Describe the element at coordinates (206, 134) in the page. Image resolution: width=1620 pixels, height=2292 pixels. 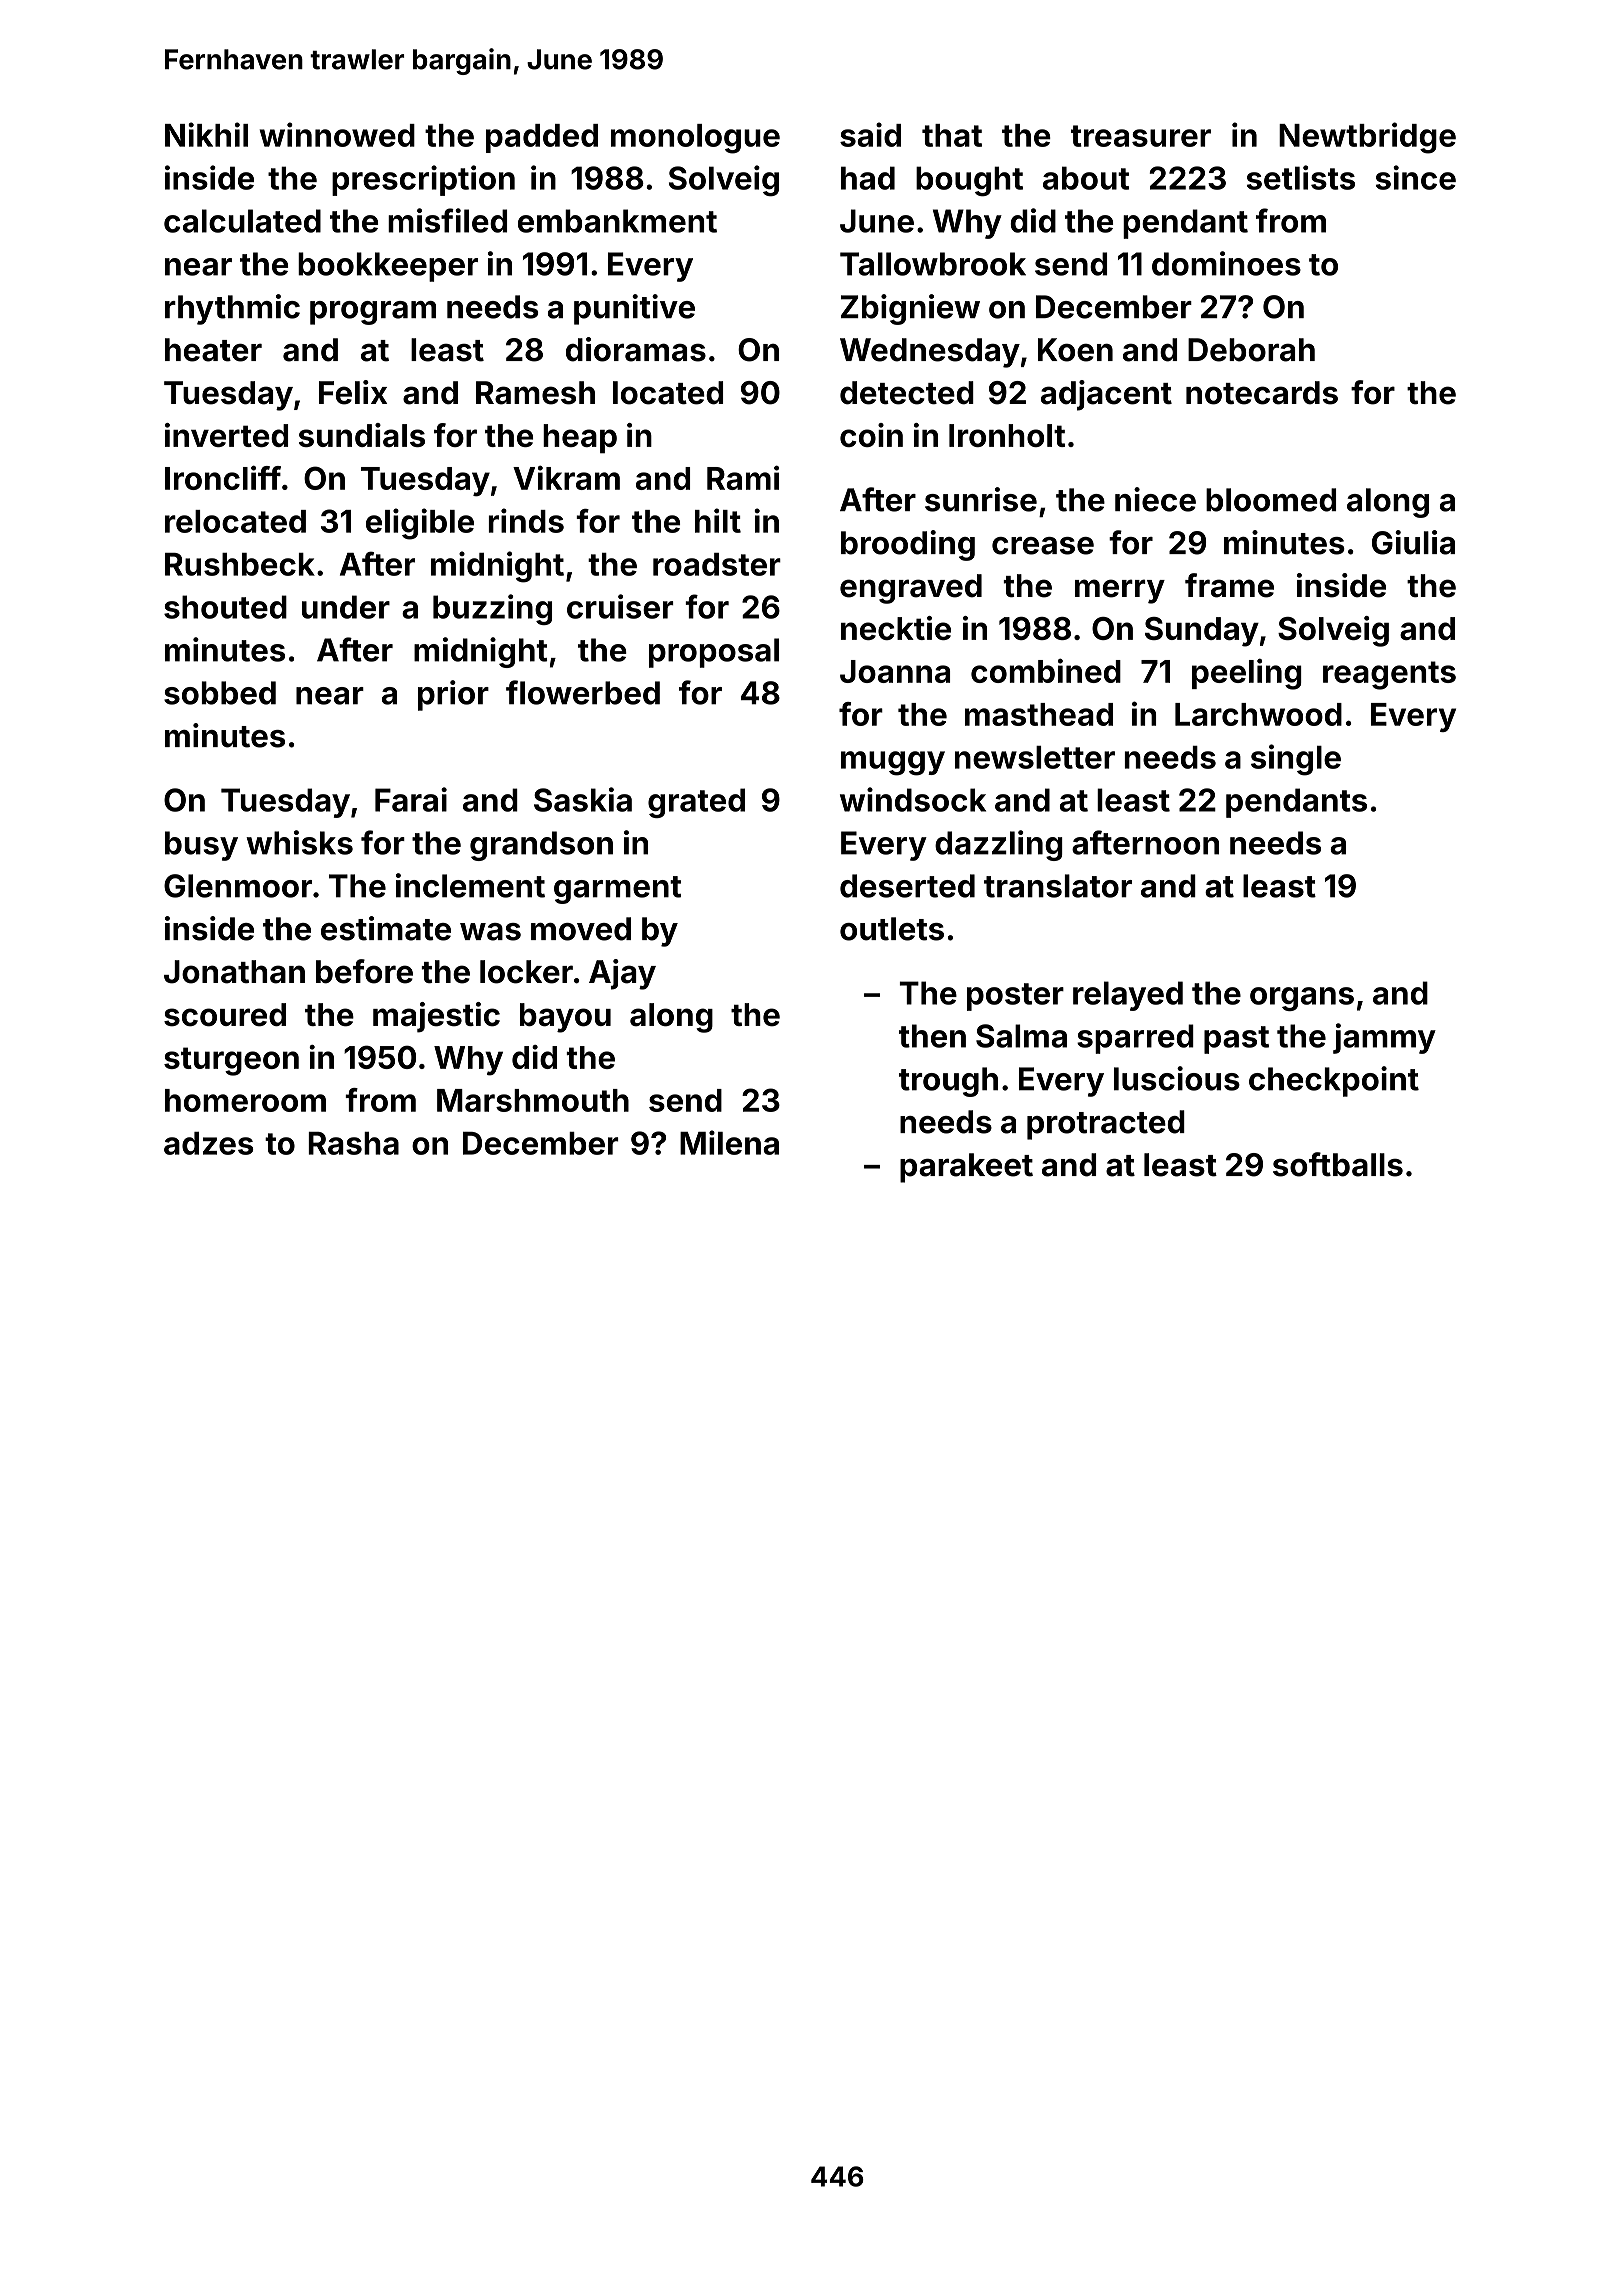
I see `Nikhil` at that location.
